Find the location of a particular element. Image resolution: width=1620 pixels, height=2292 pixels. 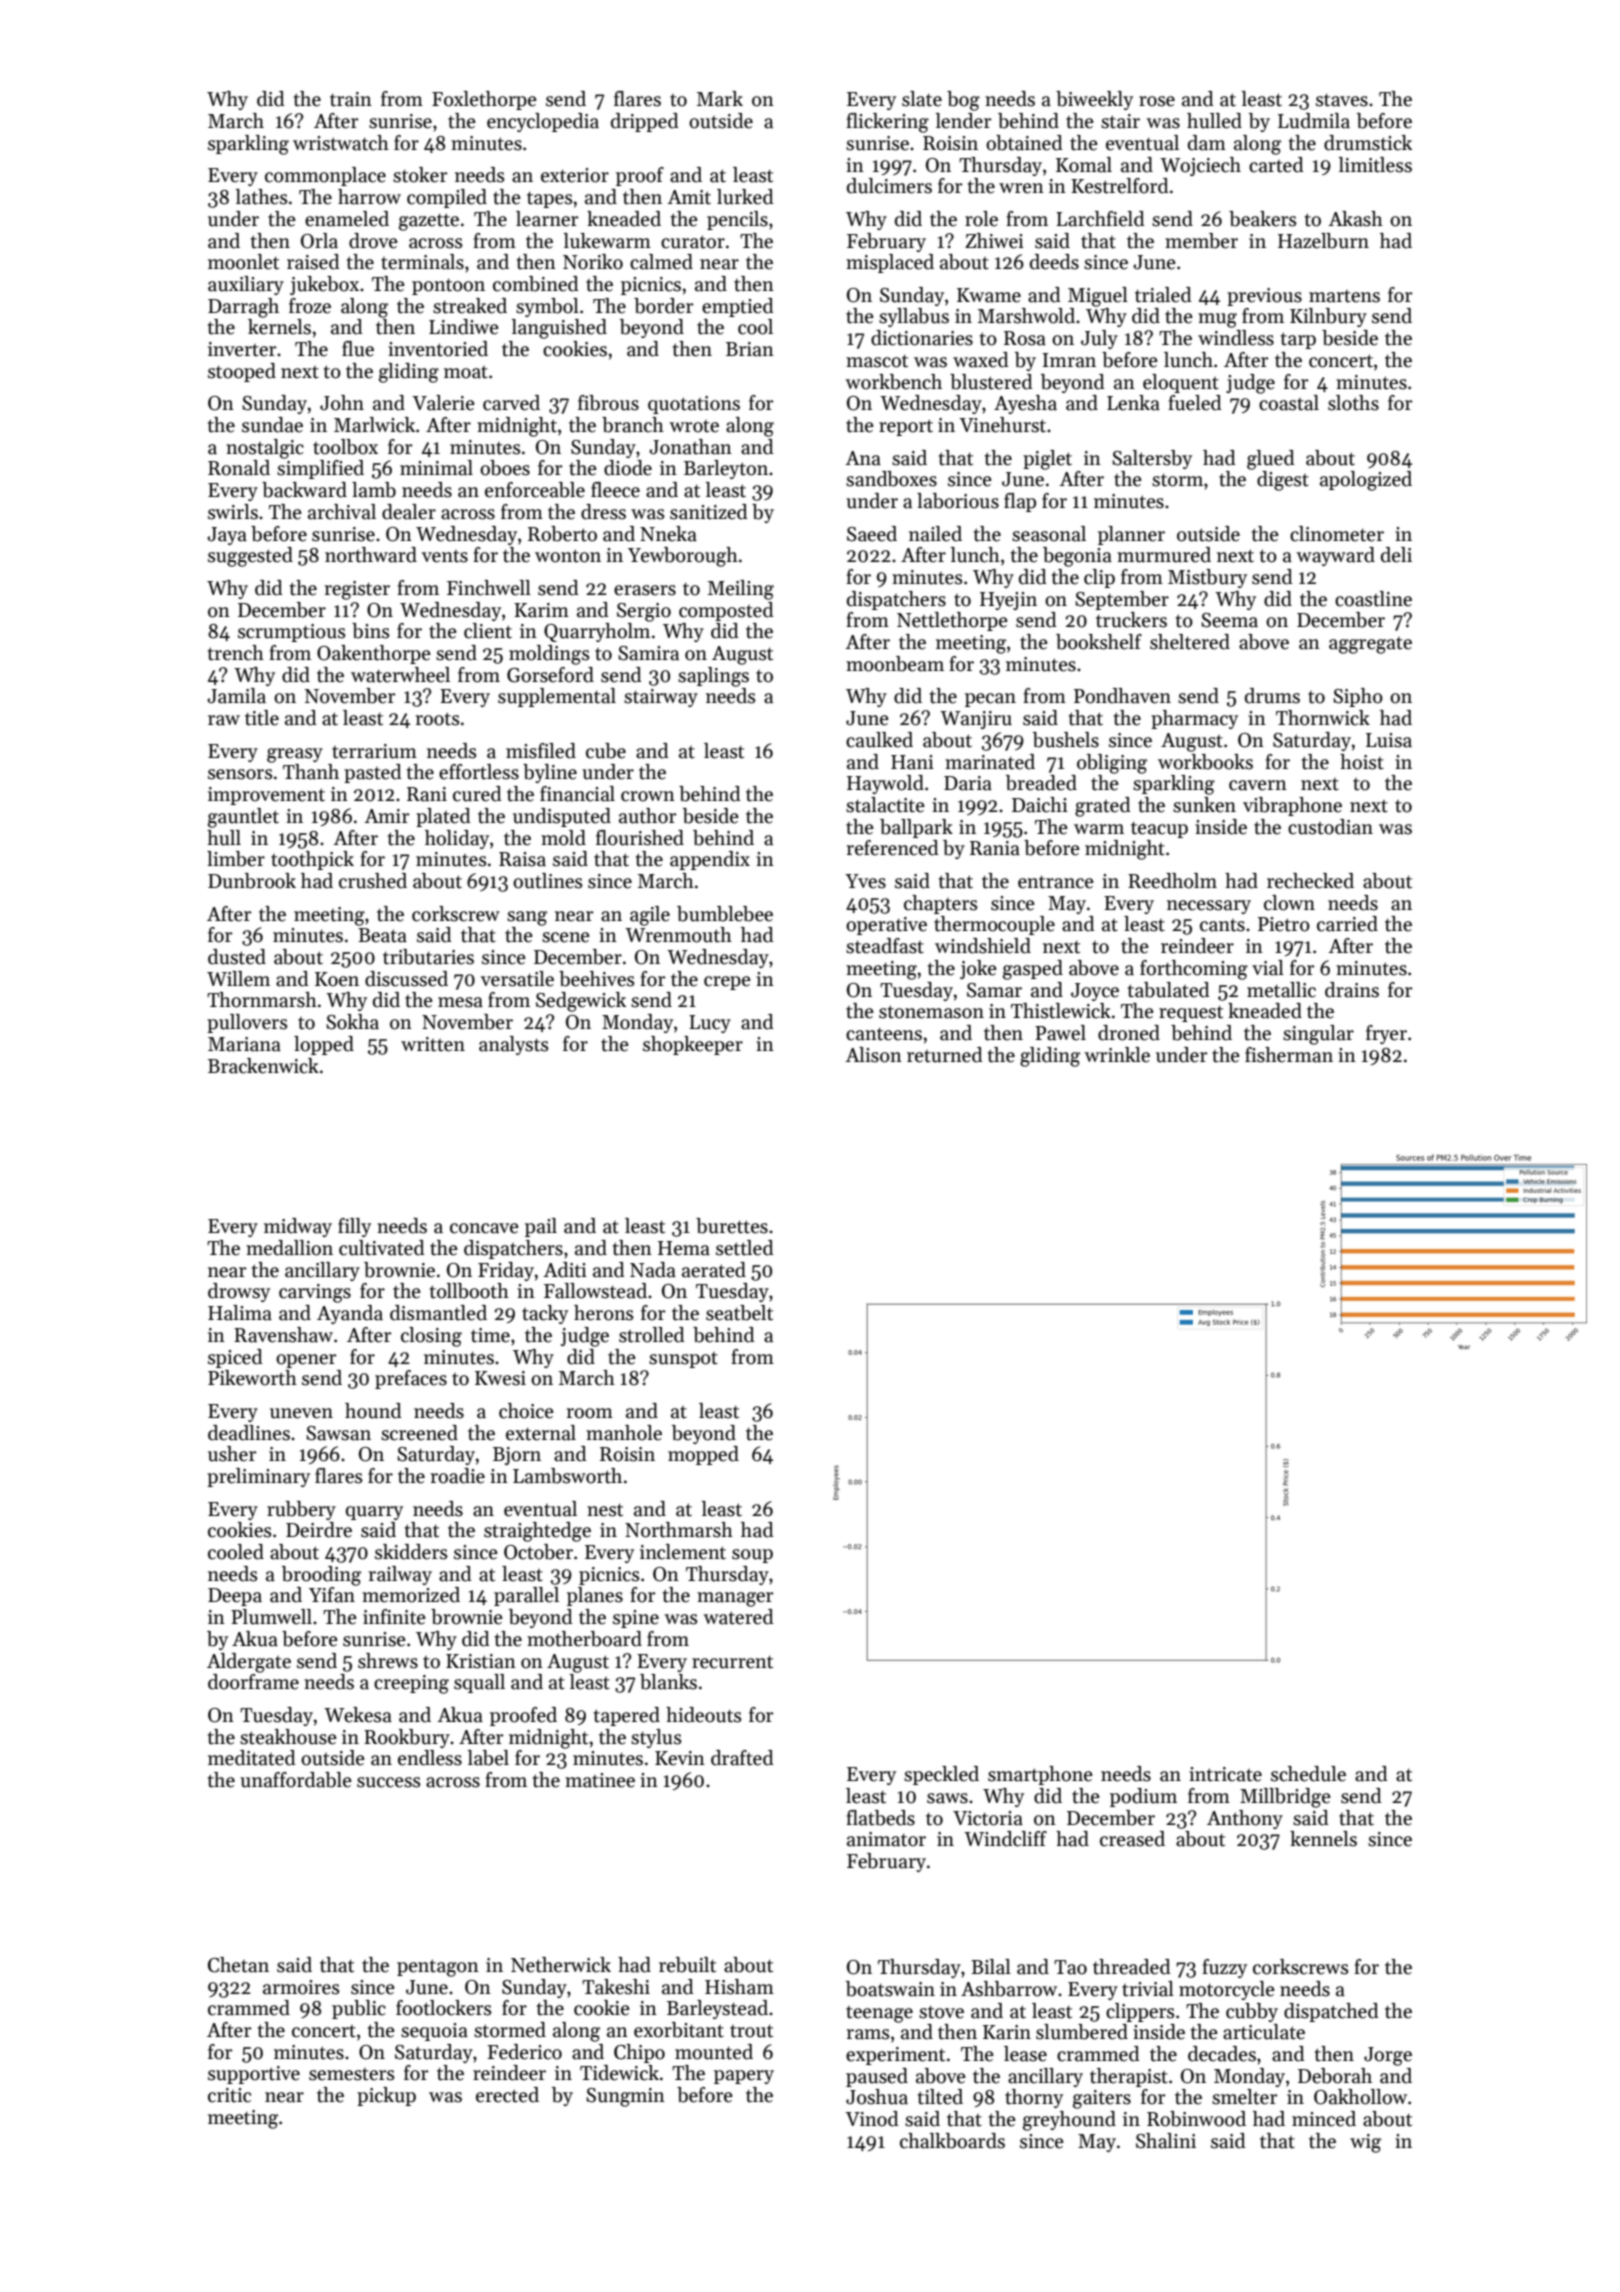

train is located at coordinates (351, 99).
